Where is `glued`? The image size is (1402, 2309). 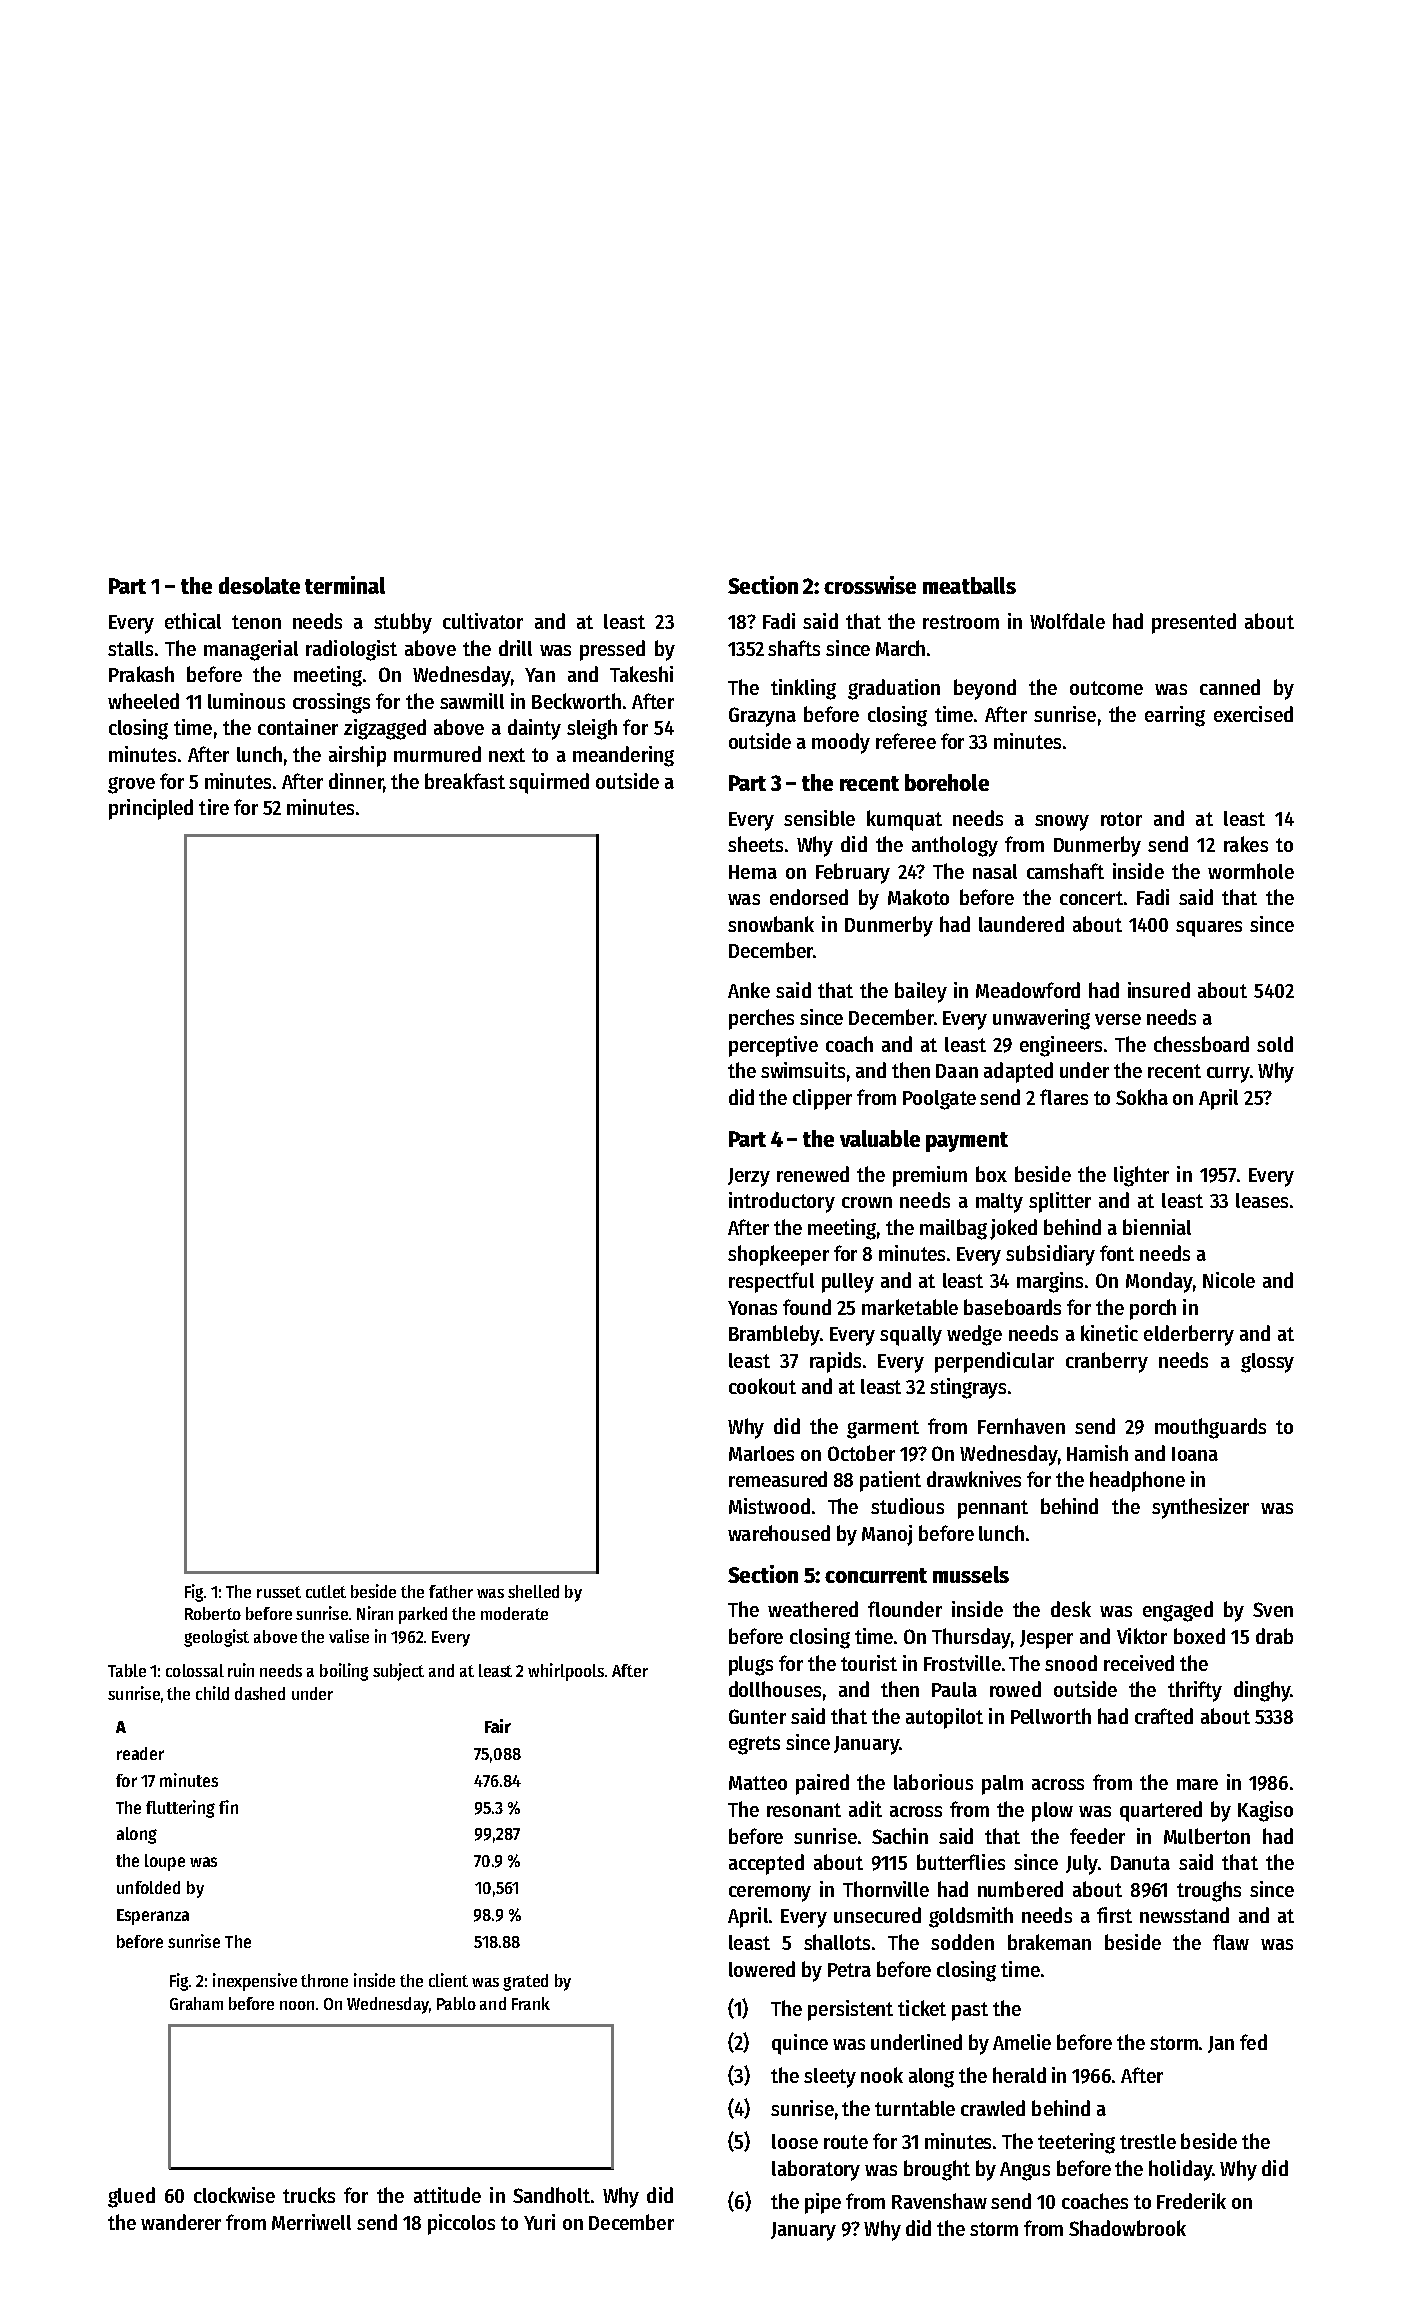 glued is located at coordinates (131, 2197).
